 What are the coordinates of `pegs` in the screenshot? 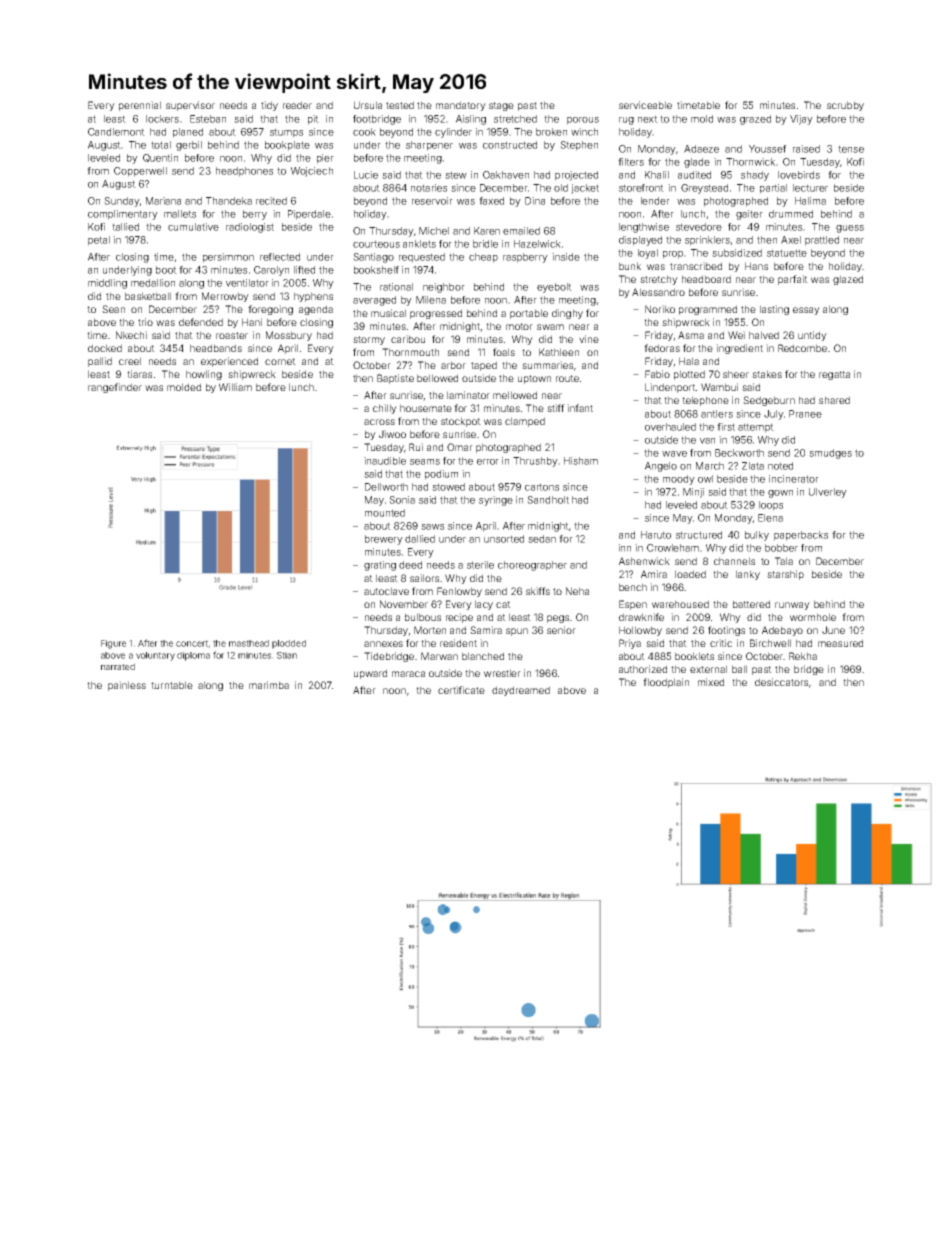 It's located at (558, 619).
